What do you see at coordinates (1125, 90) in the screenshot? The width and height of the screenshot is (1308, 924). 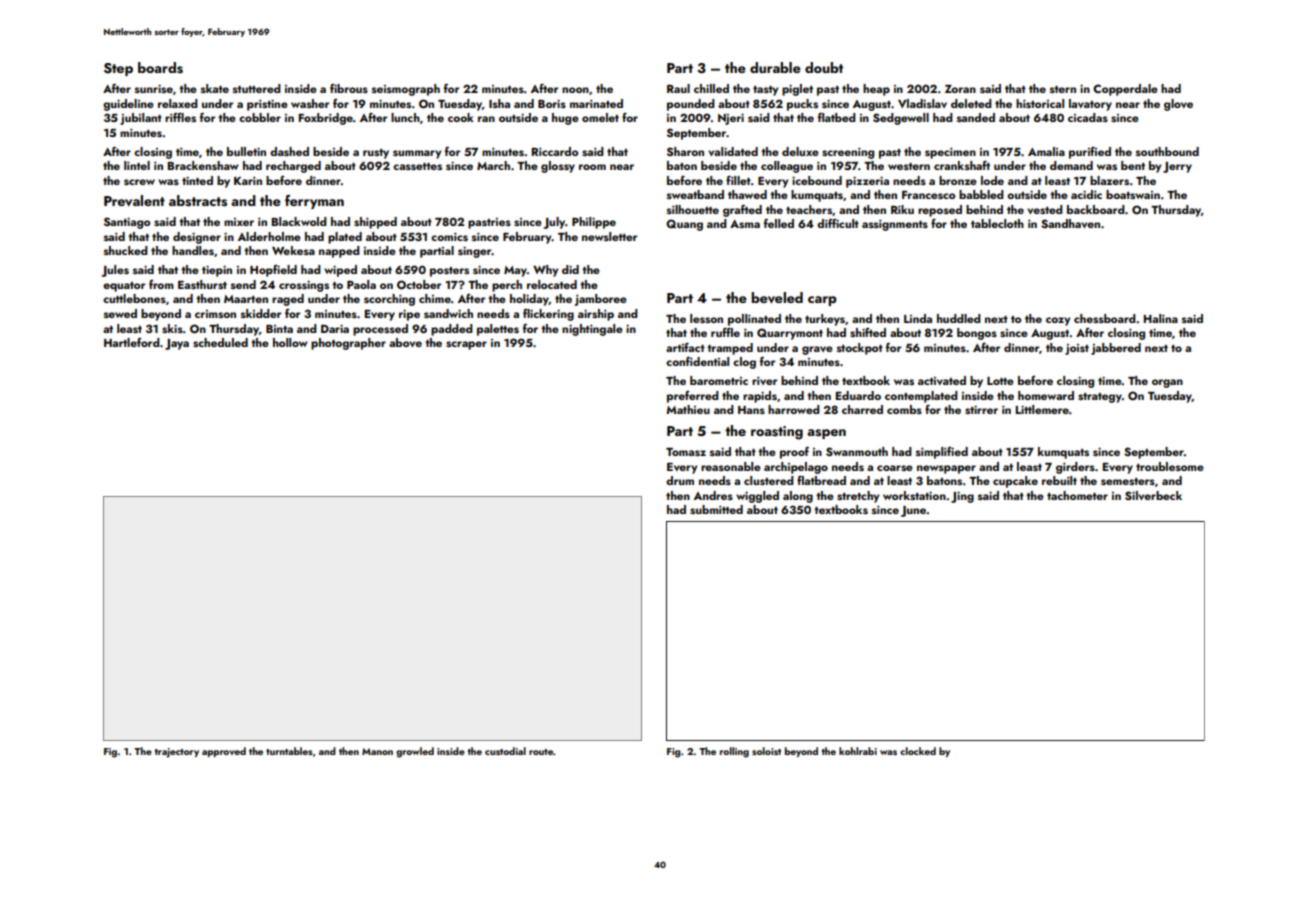 I see `Copperdale` at bounding box center [1125, 90].
